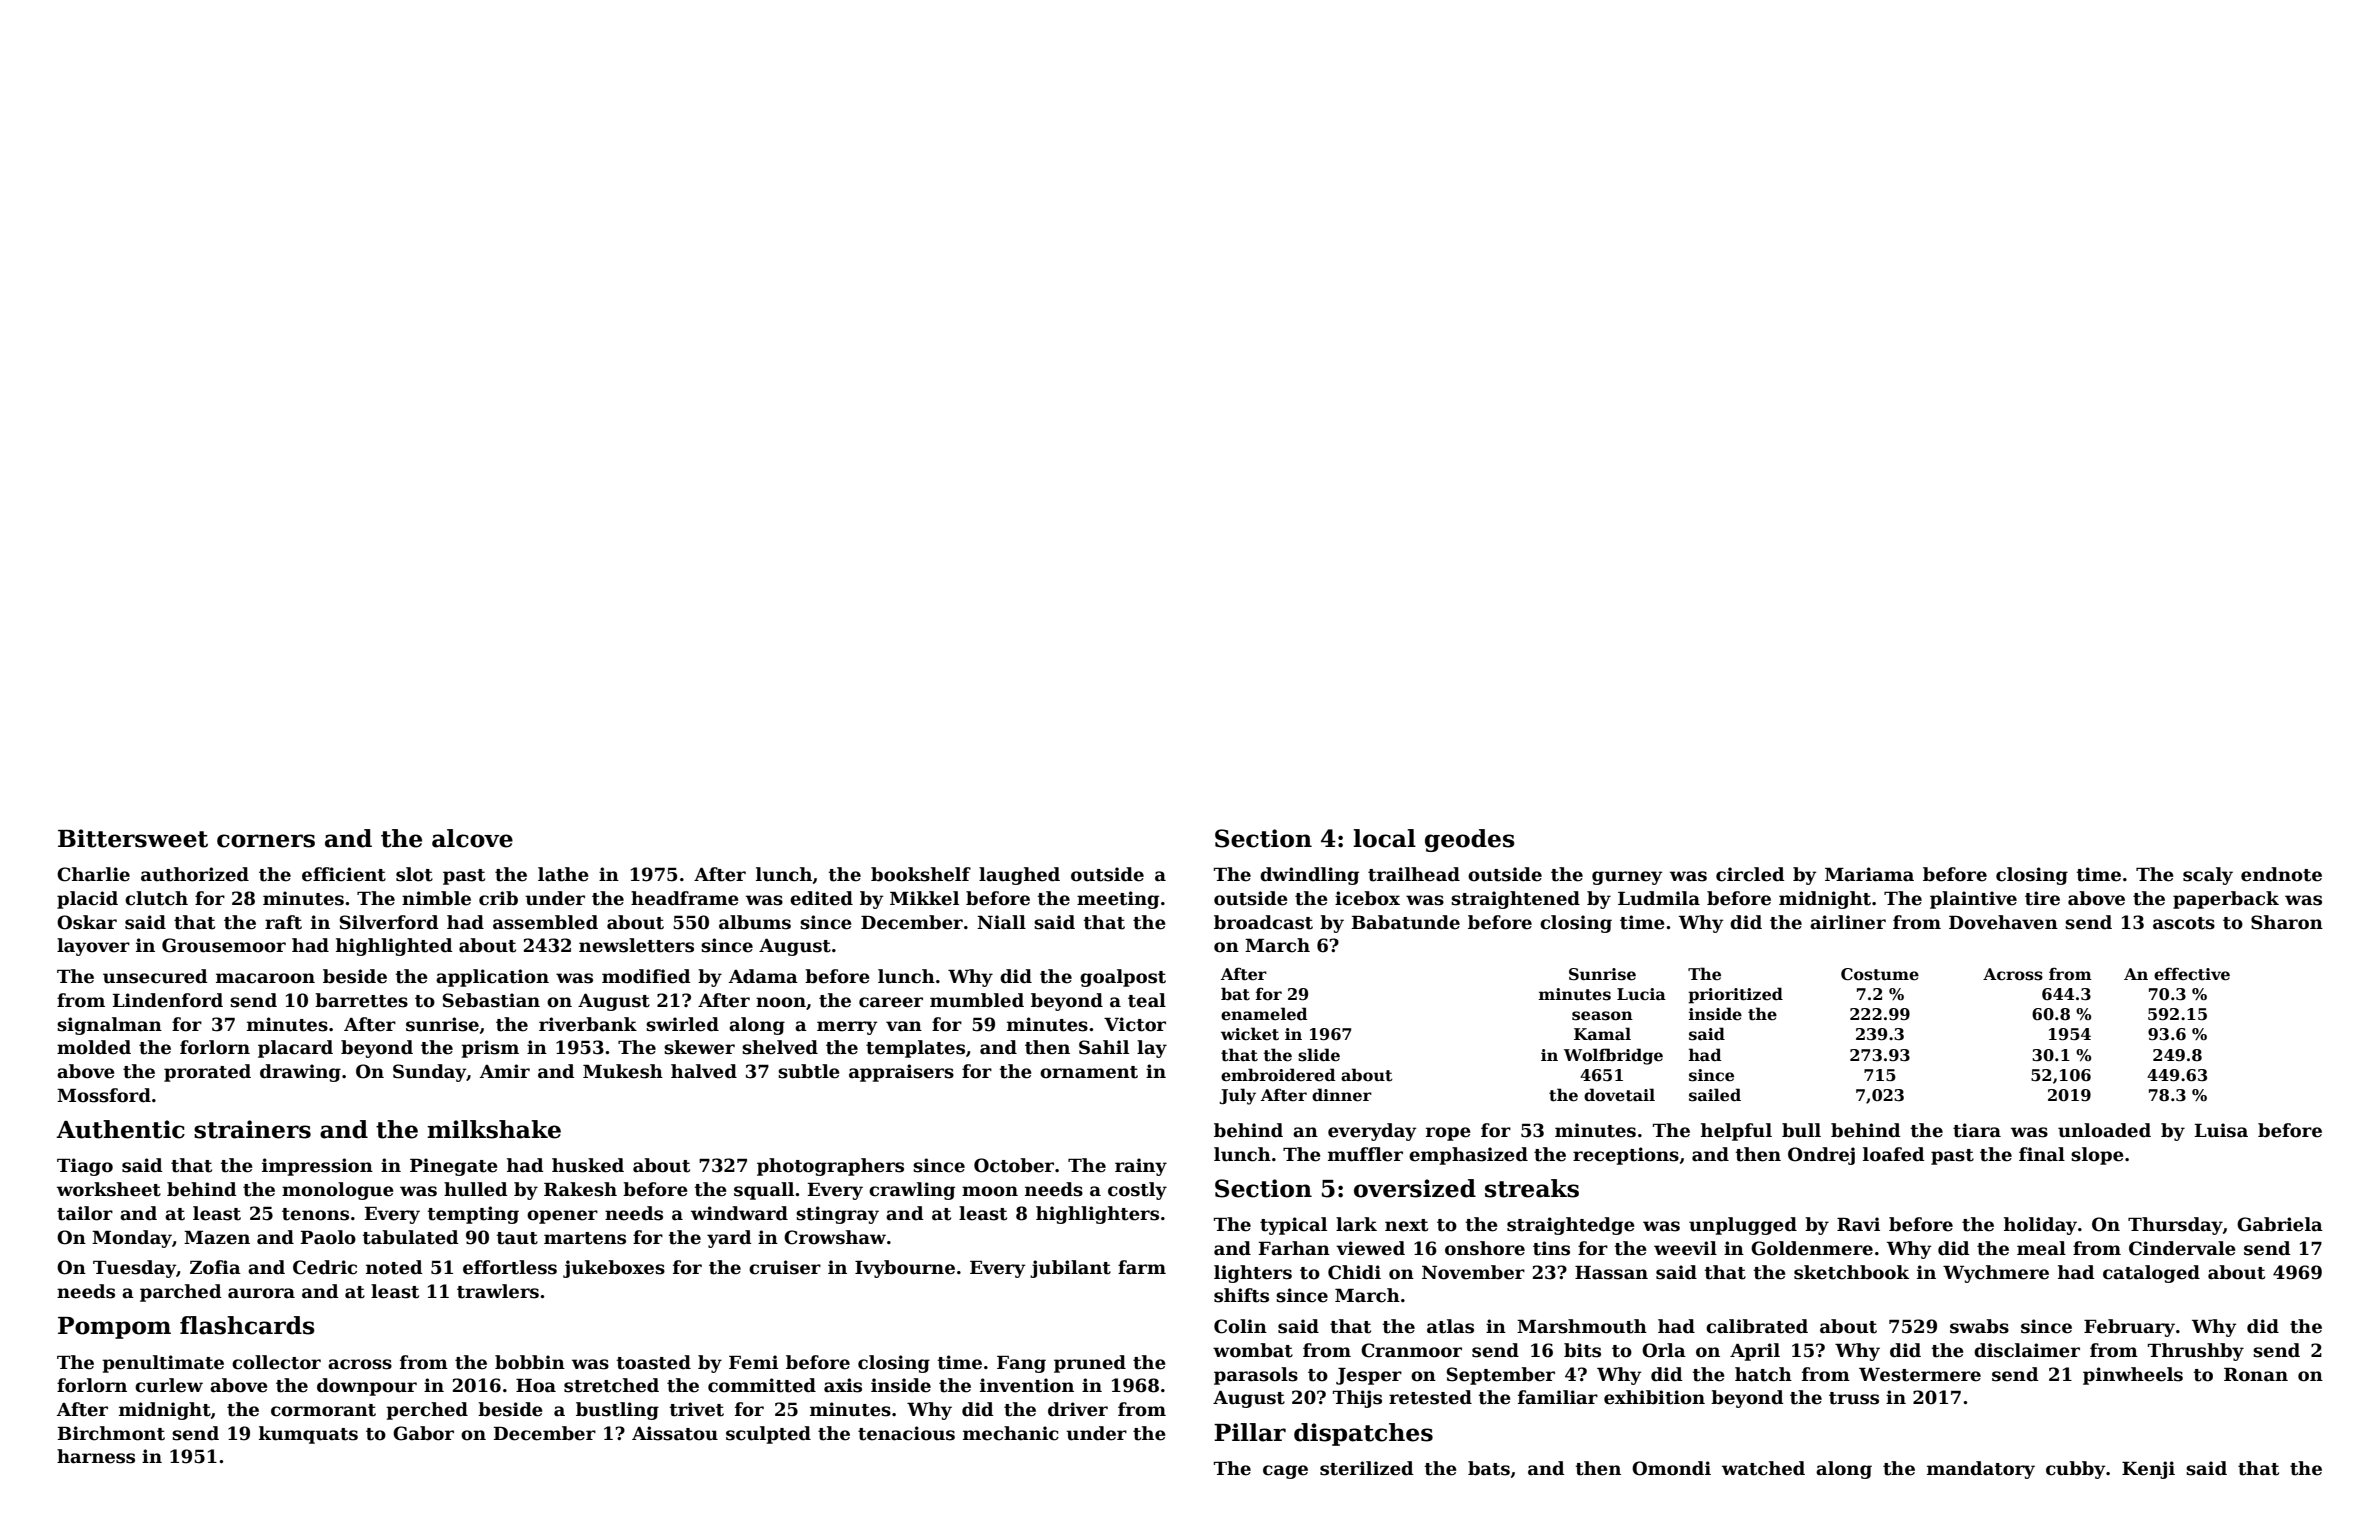 The width and height of the page is (2380, 1540). Describe the element at coordinates (1821, 1156) in the page. I see `Ondrej` at that location.
